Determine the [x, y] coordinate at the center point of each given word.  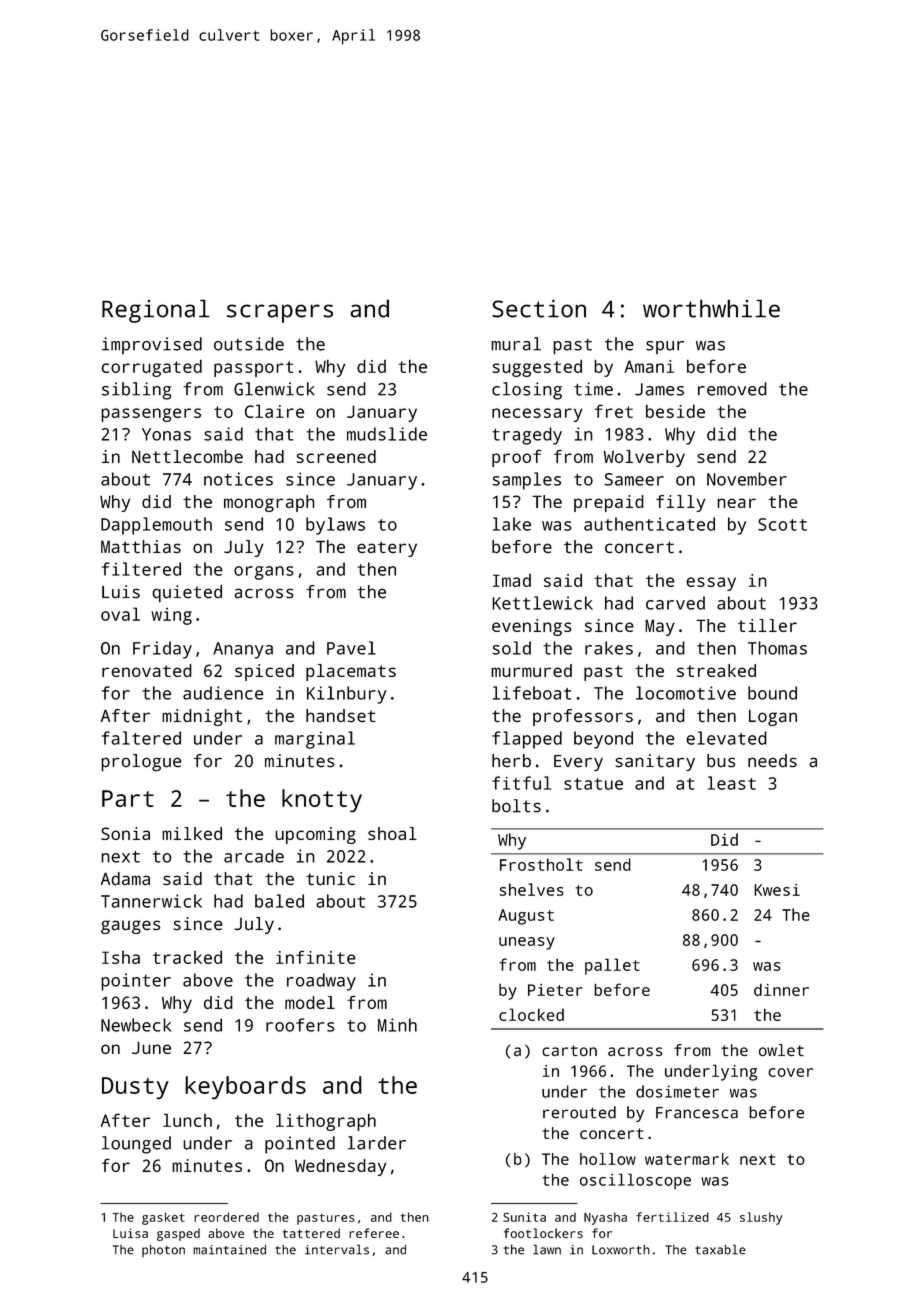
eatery [387, 549]
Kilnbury [347, 695]
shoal [392, 833]
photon [163, 1251]
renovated [147, 670]
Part [128, 798]
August [526, 917]
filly [680, 503]
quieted [187, 594]
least [732, 783]
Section [539, 308]
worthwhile [711, 308]
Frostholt [541, 864]
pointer [136, 982]
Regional [156, 311]
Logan [773, 717]
